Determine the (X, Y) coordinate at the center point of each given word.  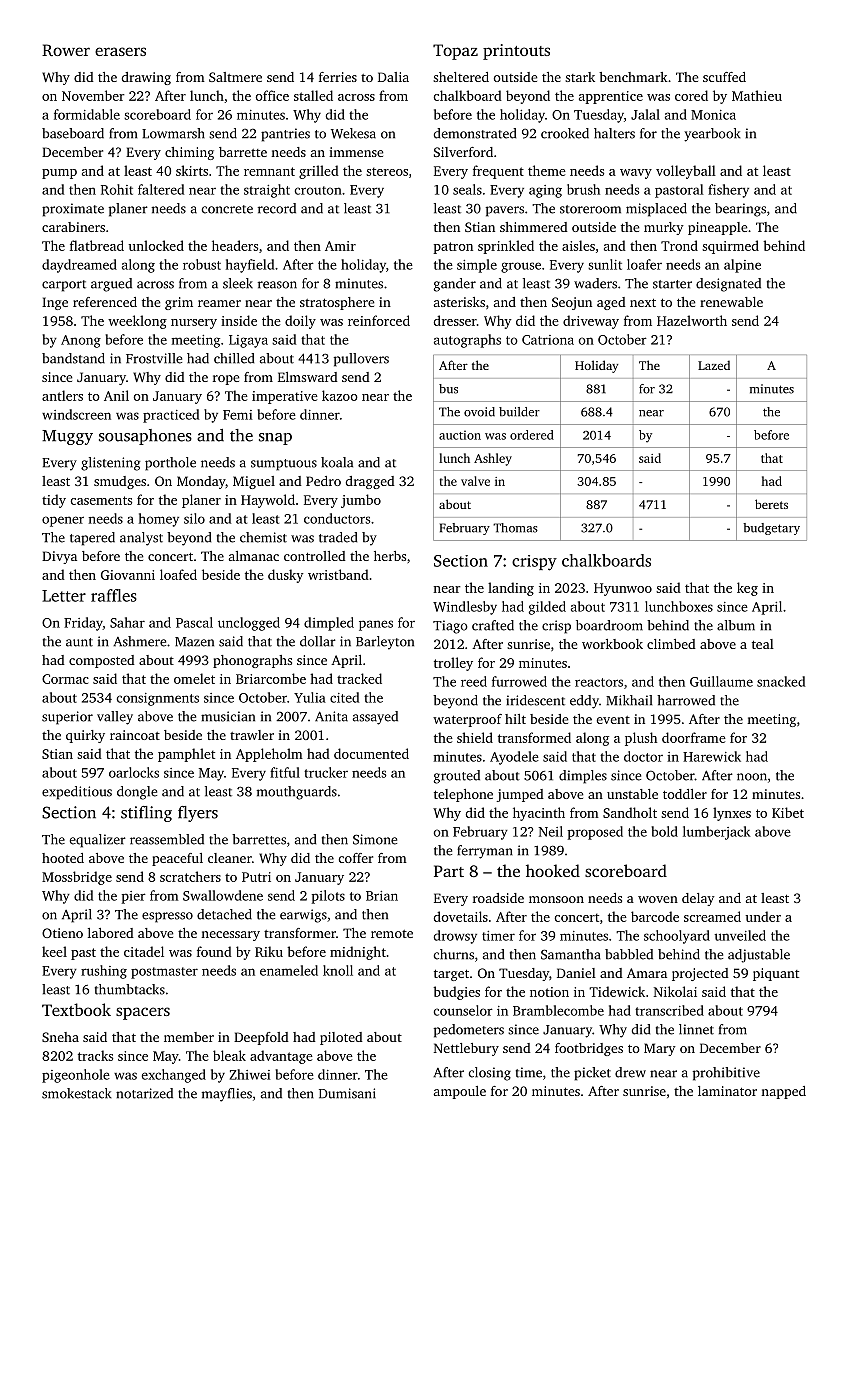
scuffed (724, 77)
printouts (516, 52)
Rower (66, 50)
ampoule (460, 1092)
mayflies (227, 1095)
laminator (727, 1091)
